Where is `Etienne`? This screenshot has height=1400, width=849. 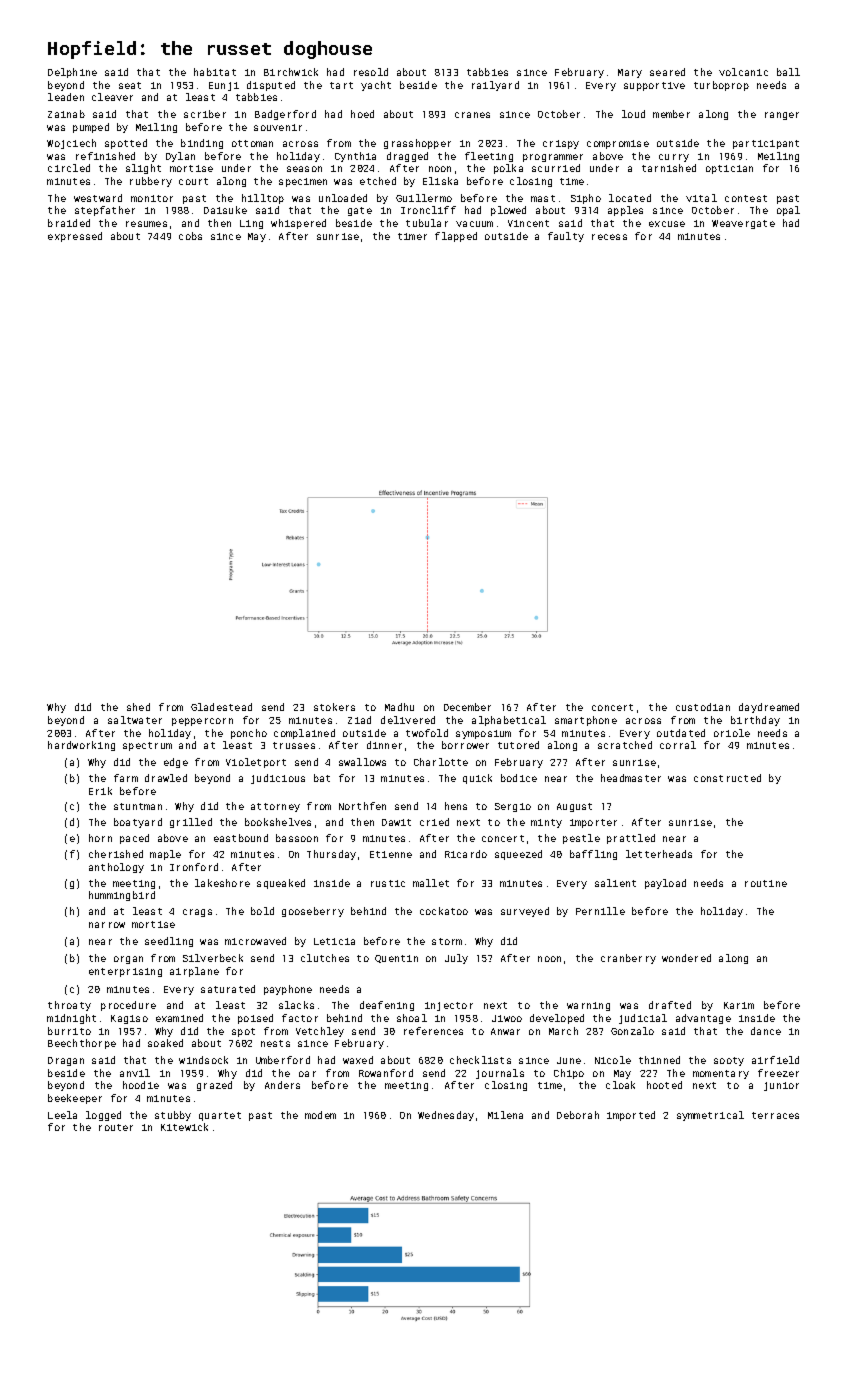 Etienne is located at coordinates (391, 854).
